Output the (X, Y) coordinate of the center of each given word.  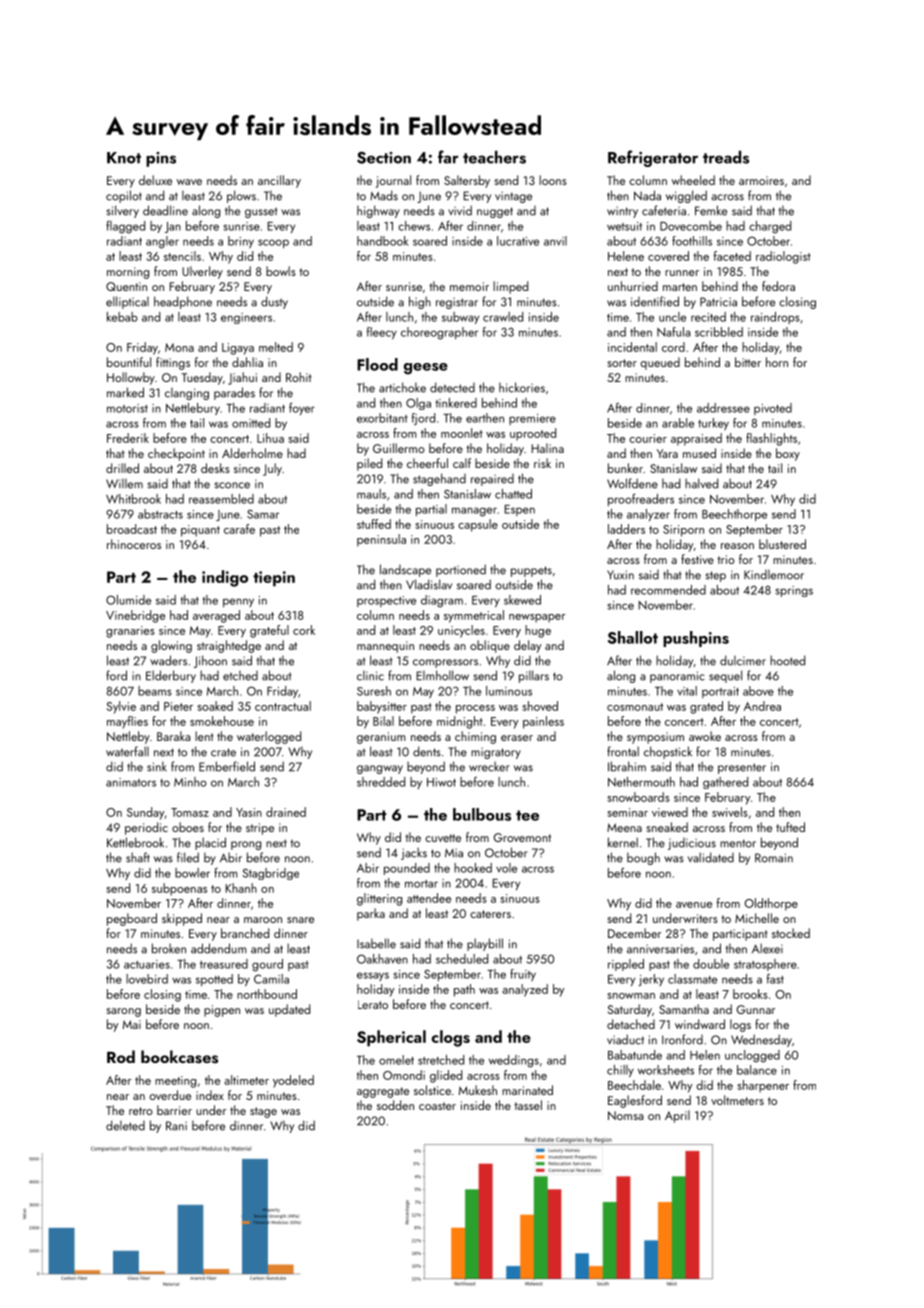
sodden (395, 1105)
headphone (183, 302)
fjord (423, 419)
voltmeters (737, 1100)
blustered (782, 544)
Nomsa (625, 1115)
